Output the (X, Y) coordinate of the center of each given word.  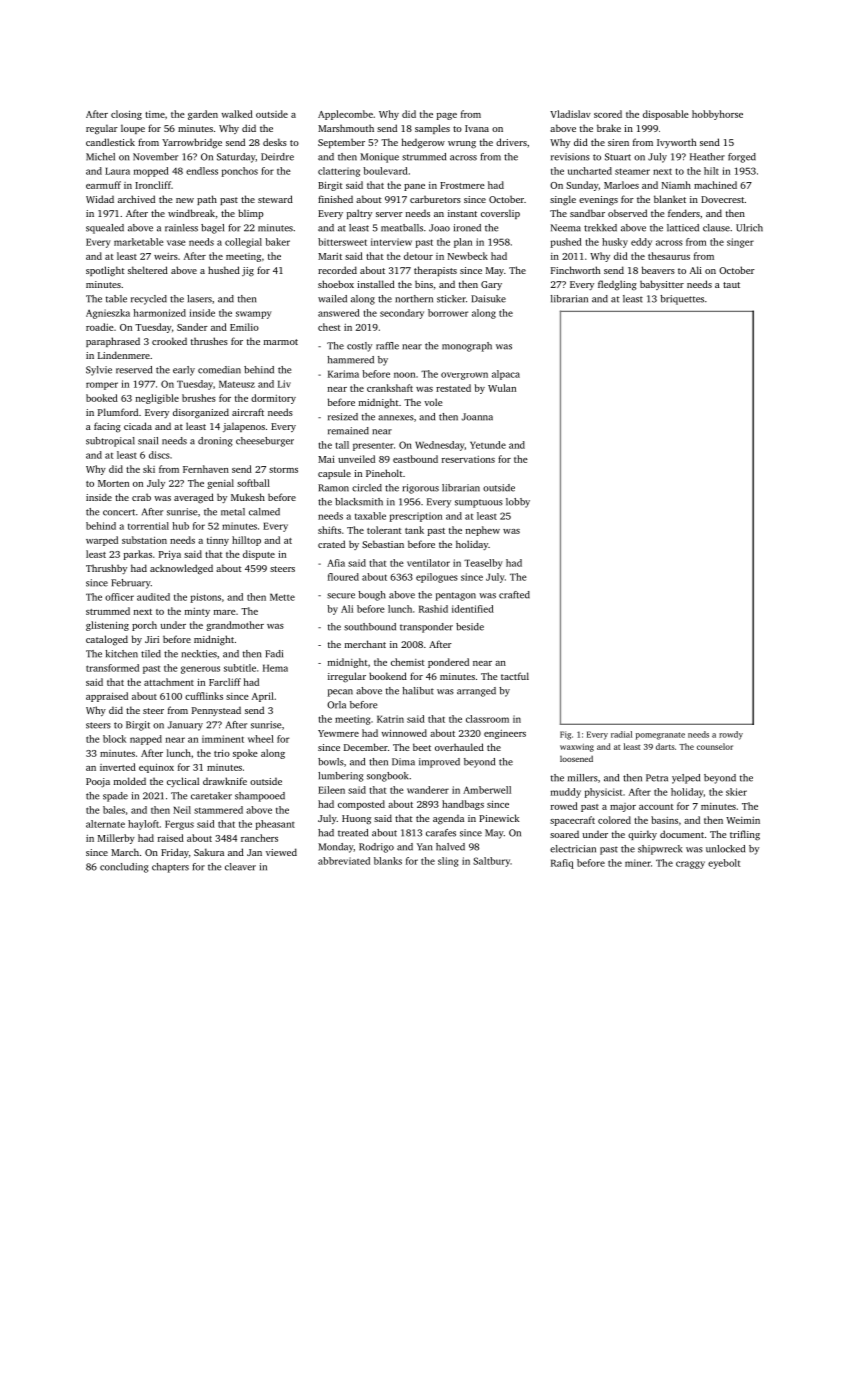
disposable (666, 115)
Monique (379, 158)
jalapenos (244, 427)
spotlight (105, 271)
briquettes (682, 300)
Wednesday (440, 446)
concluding (124, 868)
